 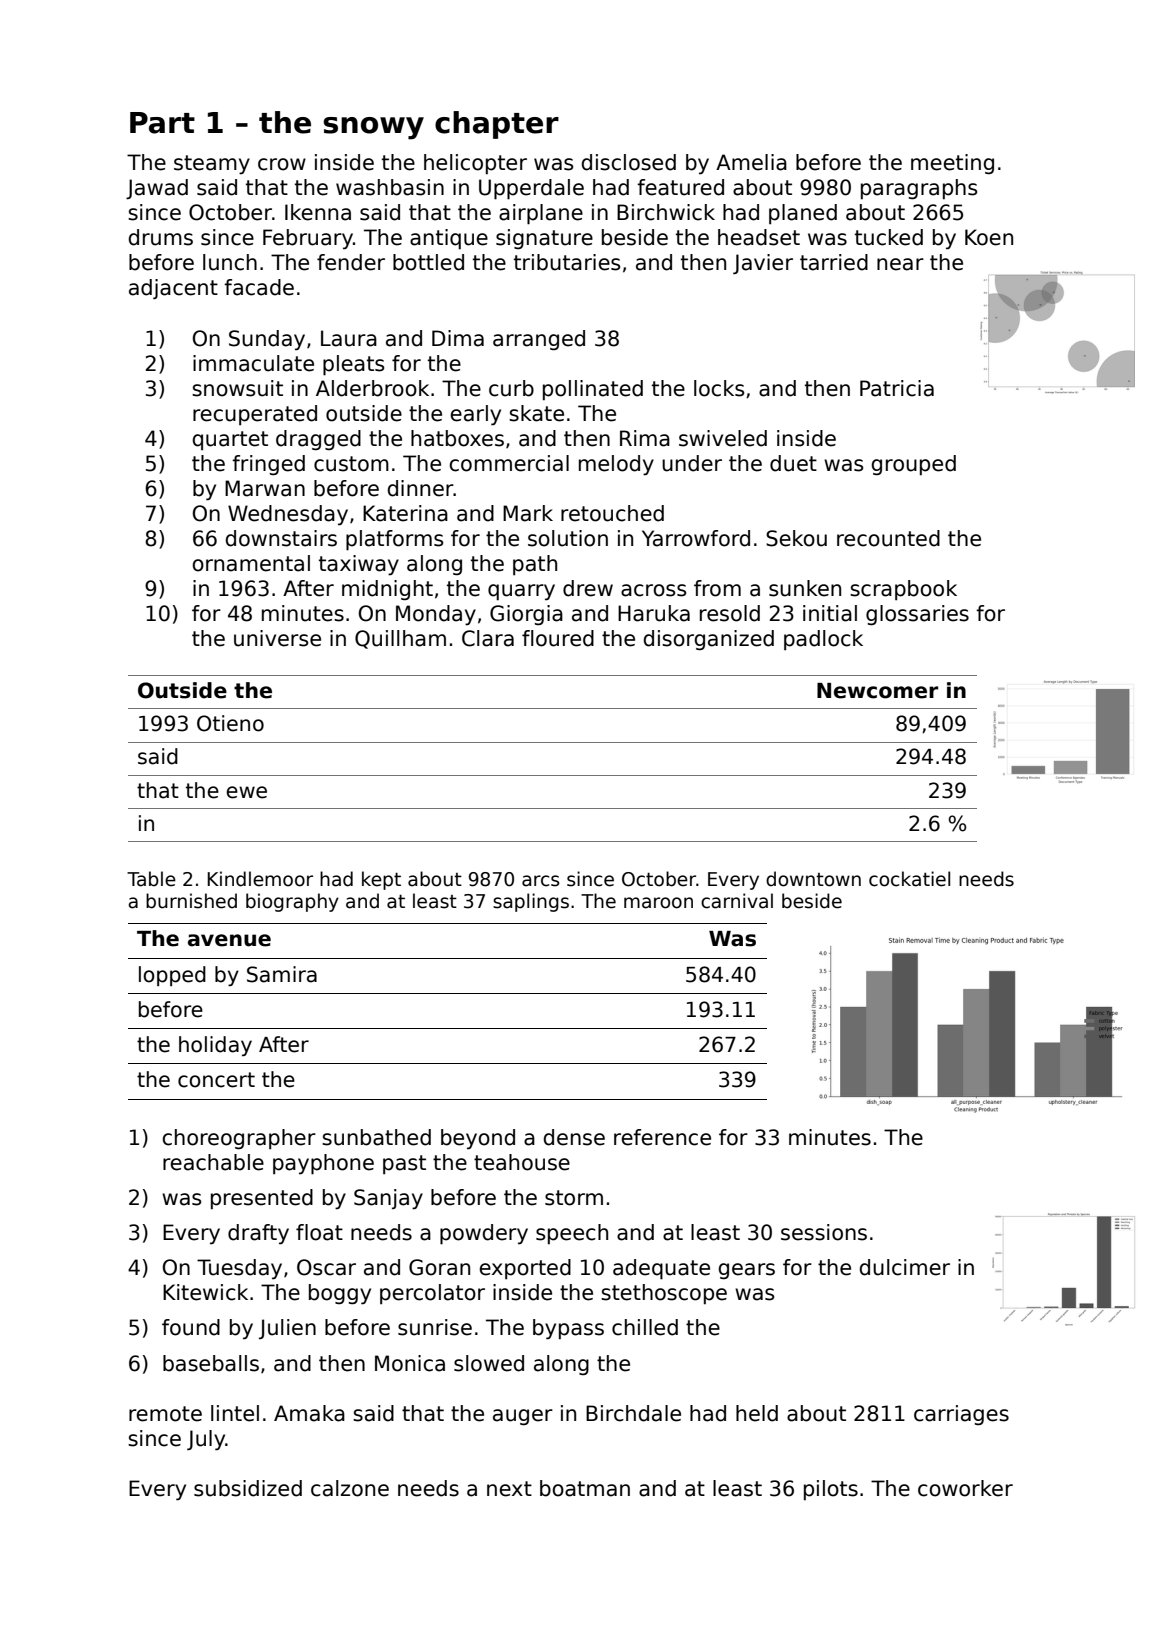 I want to click on Jawad, so click(x=157, y=189).
